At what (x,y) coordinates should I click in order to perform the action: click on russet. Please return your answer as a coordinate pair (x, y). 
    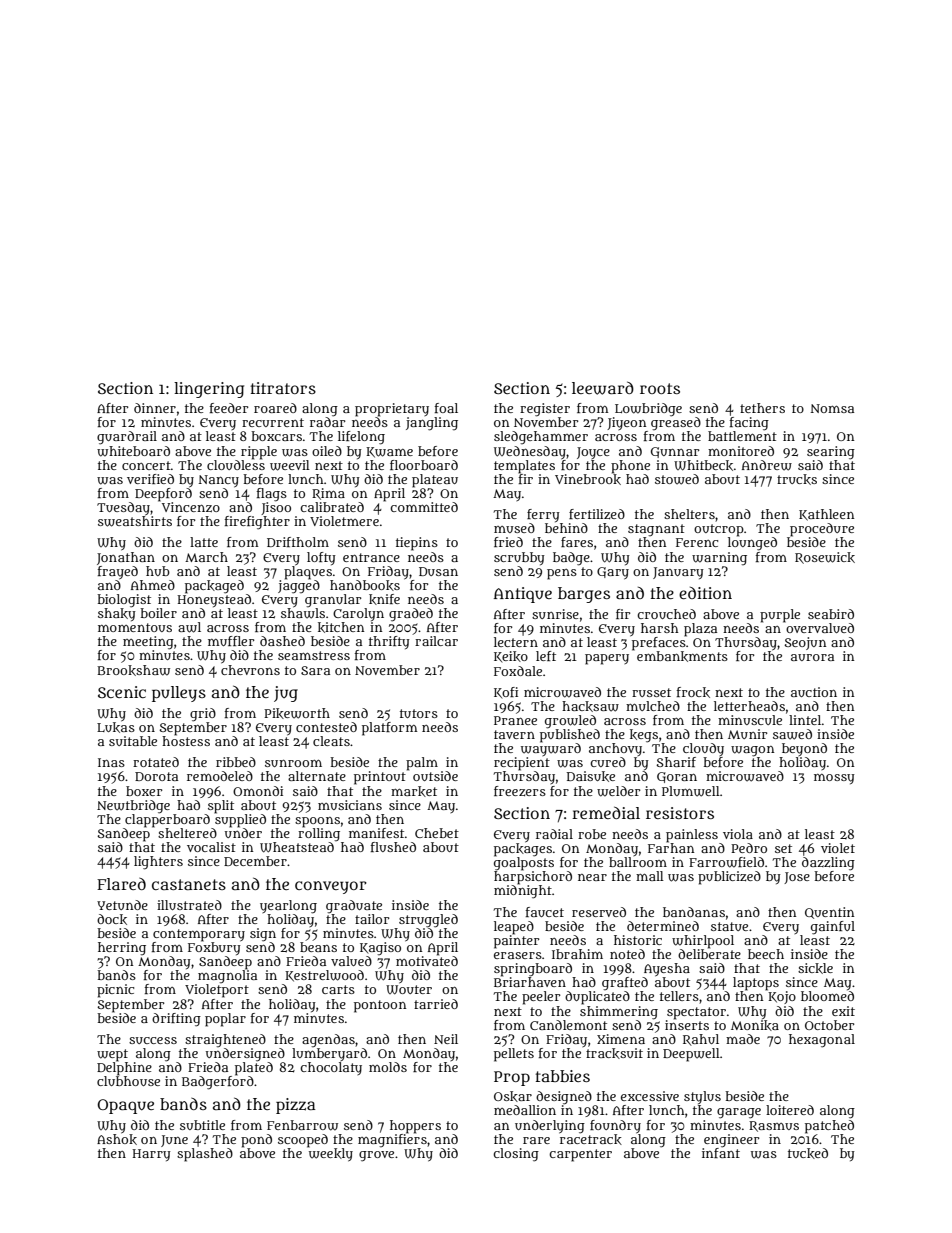
    Looking at the image, I should click on (651, 692).
